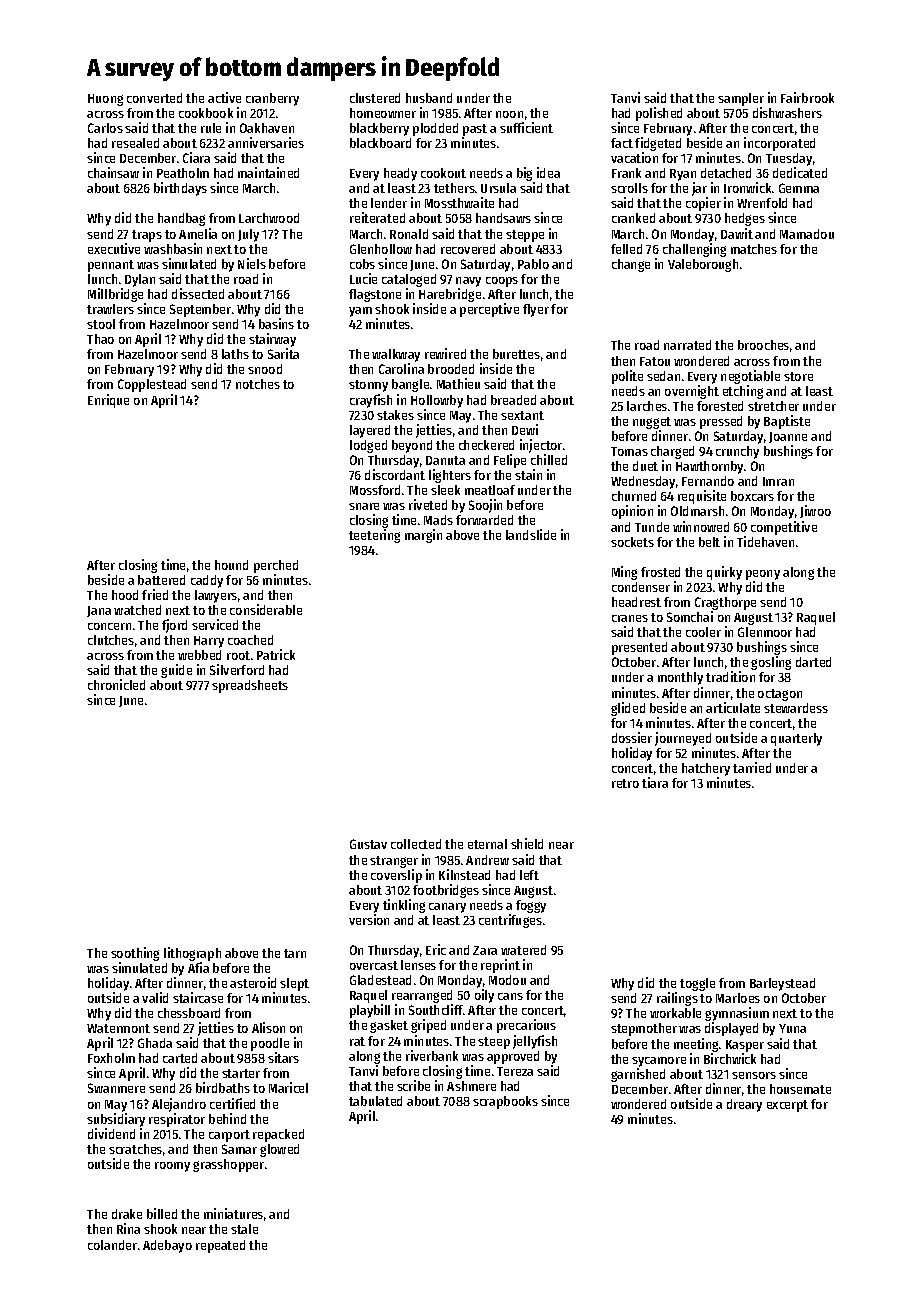 The width and height of the screenshot is (924, 1308). I want to click on steppe, so click(525, 236).
